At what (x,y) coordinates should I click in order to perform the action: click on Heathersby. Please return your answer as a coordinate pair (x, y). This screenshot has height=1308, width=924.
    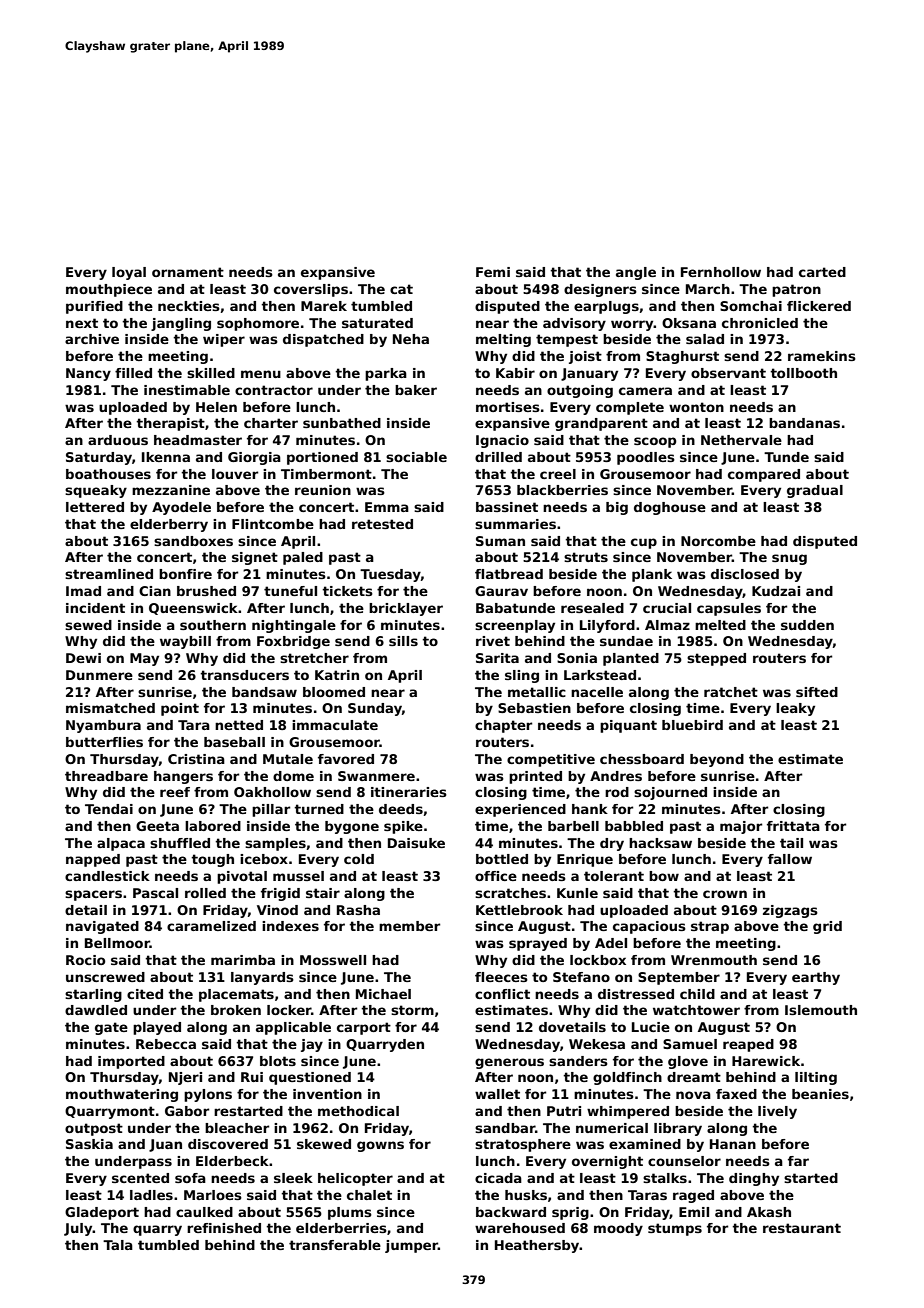
    Looking at the image, I should click on (537, 1246).
